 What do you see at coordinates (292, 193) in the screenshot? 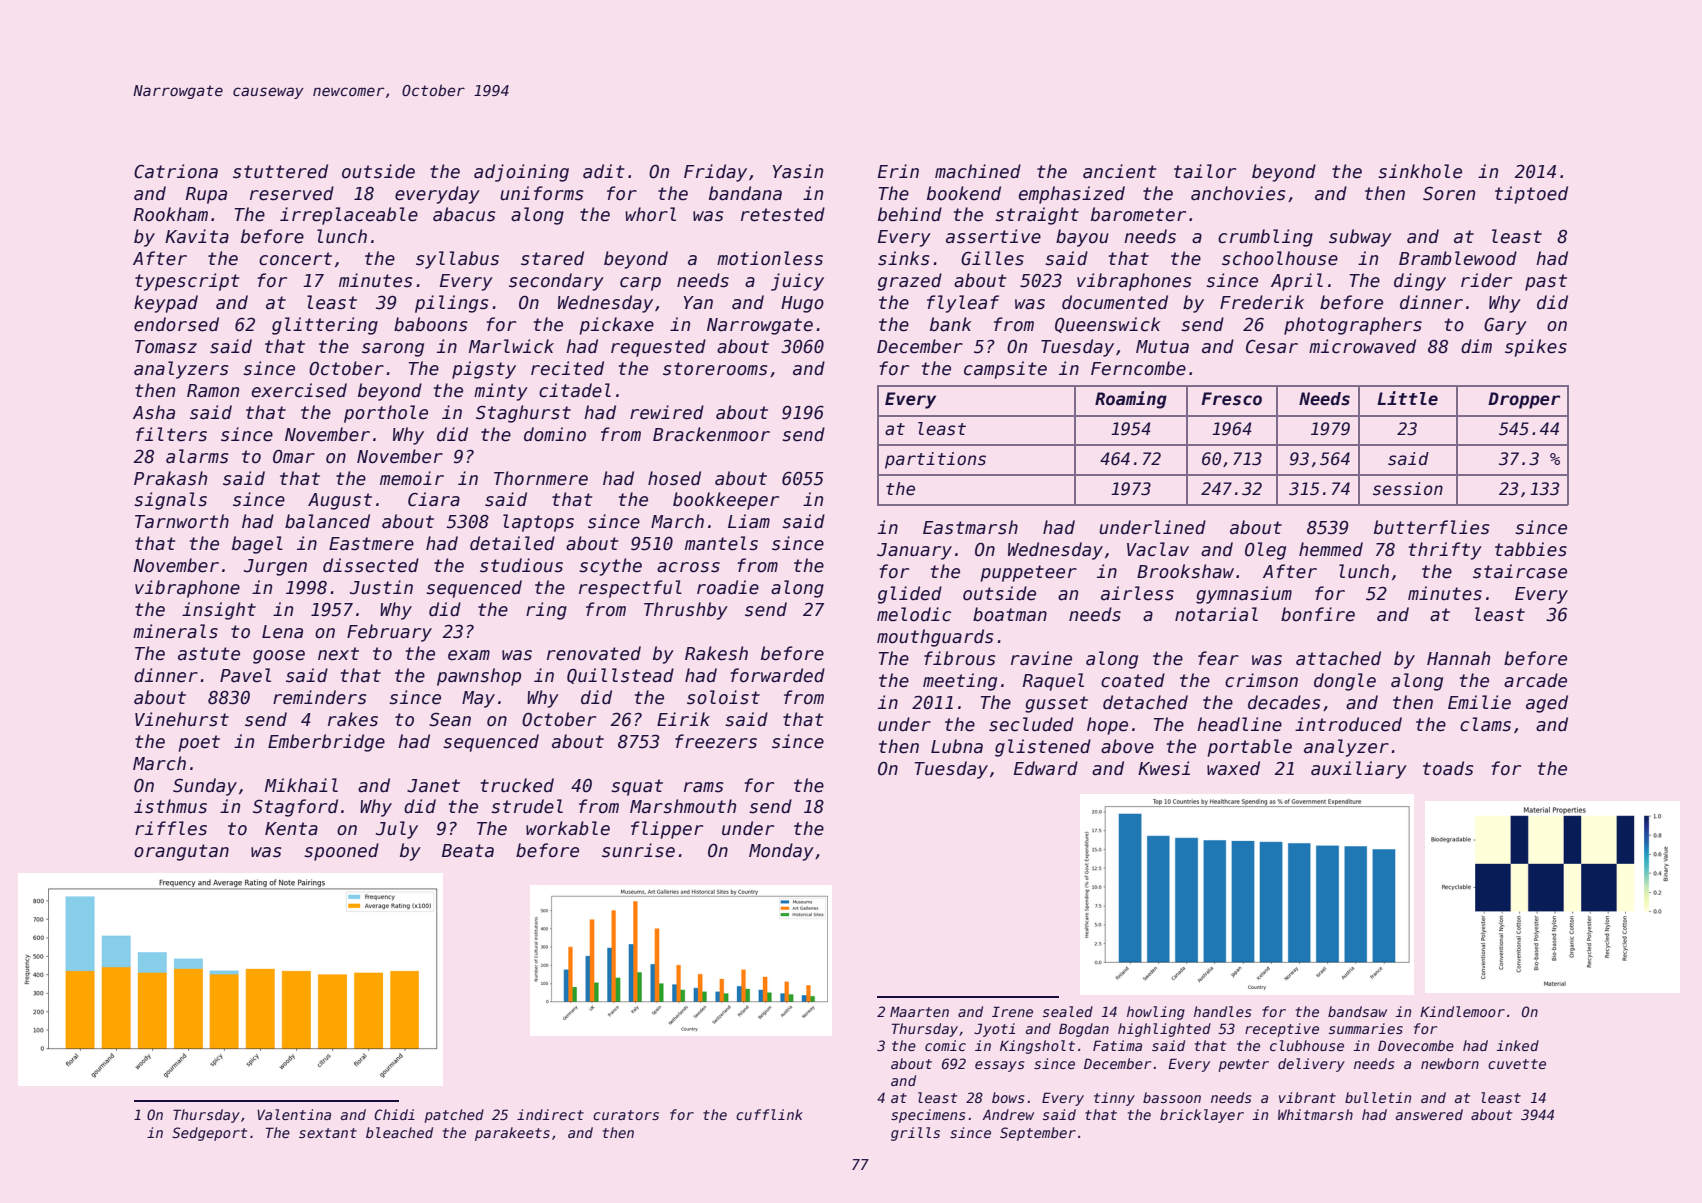
I see `reserved` at bounding box center [292, 193].
